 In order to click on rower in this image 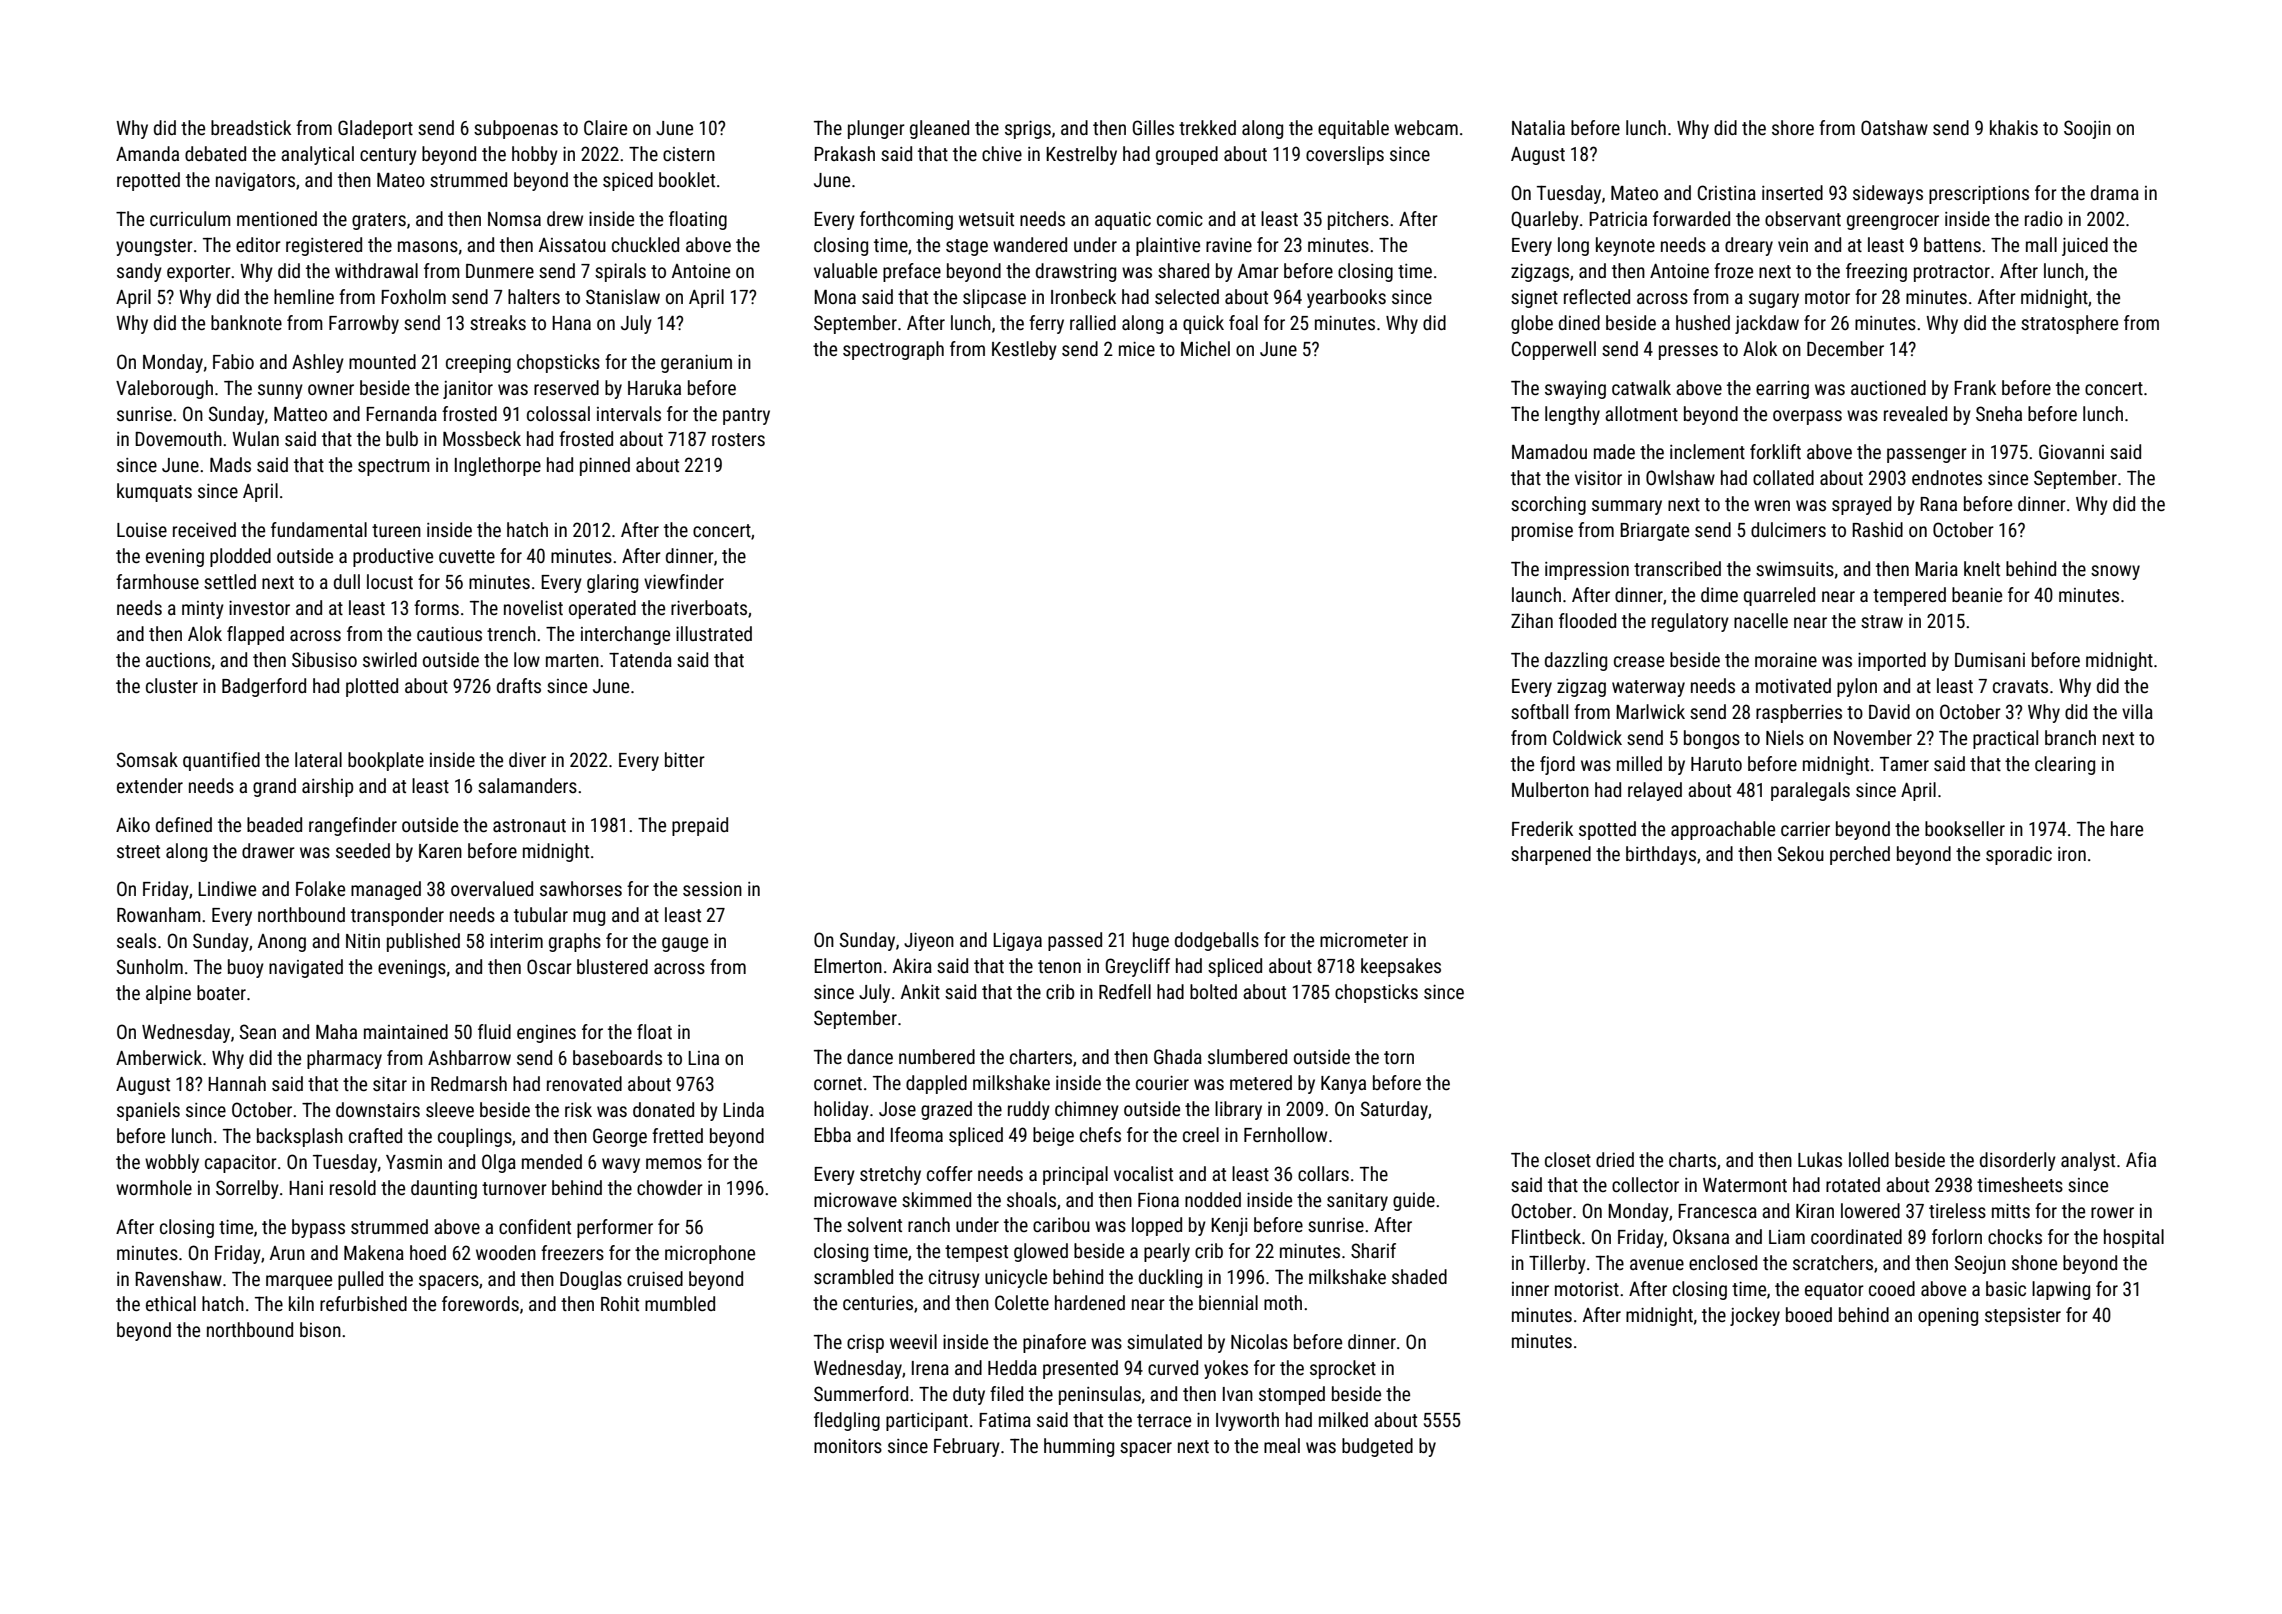, I will do `click(2112, 1212)`.
